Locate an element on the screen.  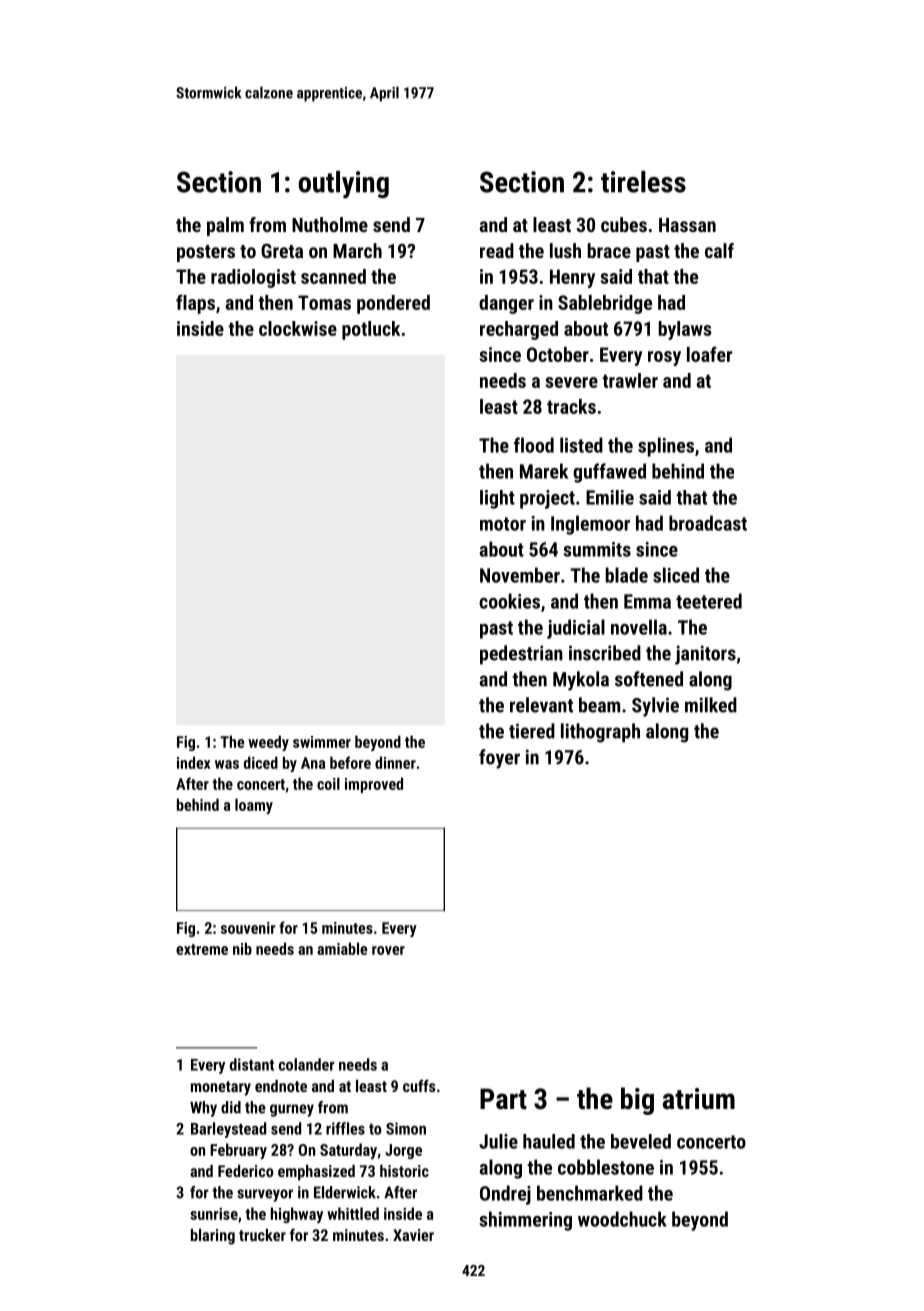
improved is located at coordinates (374, 785).
